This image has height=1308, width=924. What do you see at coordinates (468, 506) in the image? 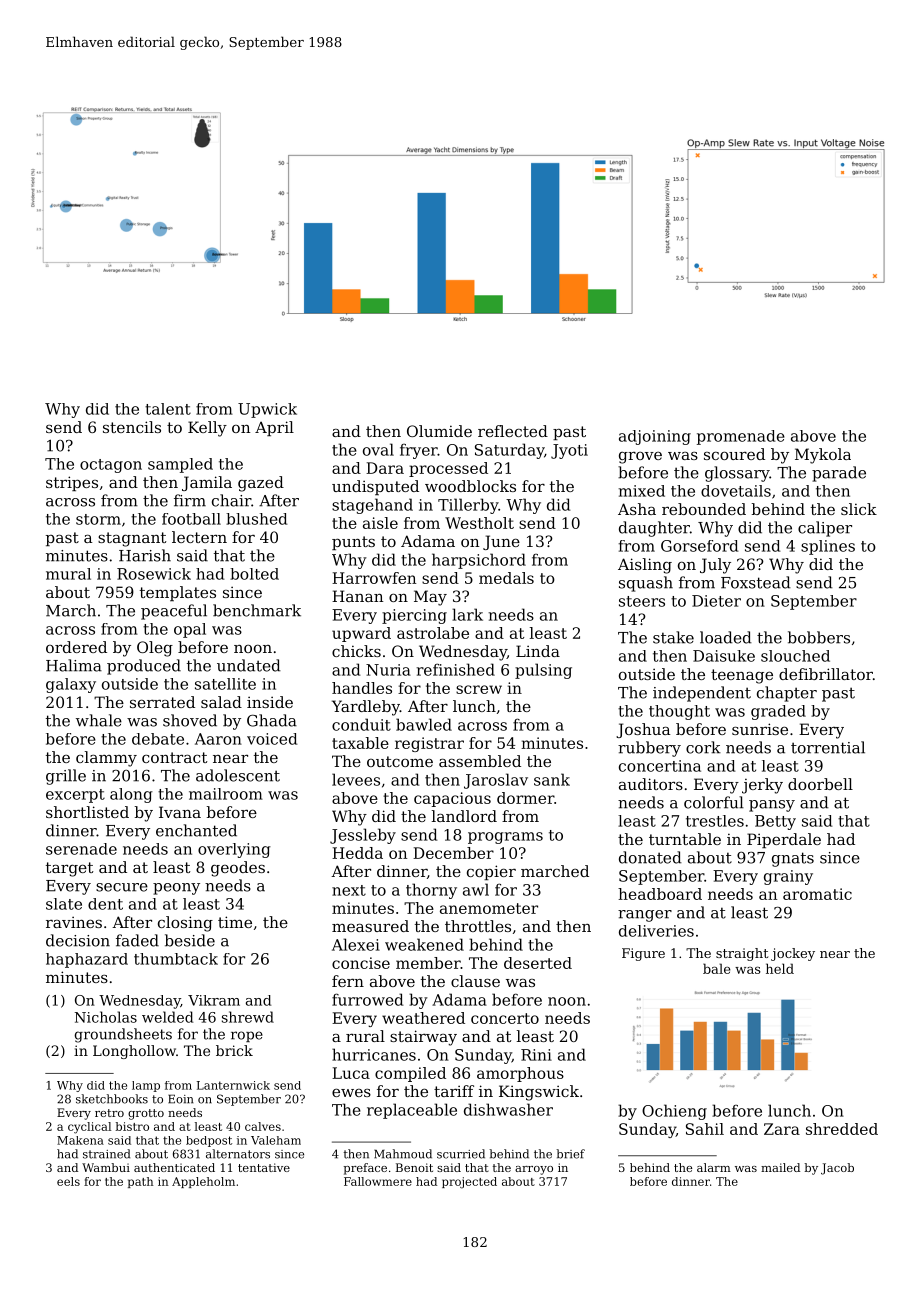
I see `Tillerby` at bounding box center [468, 506].
